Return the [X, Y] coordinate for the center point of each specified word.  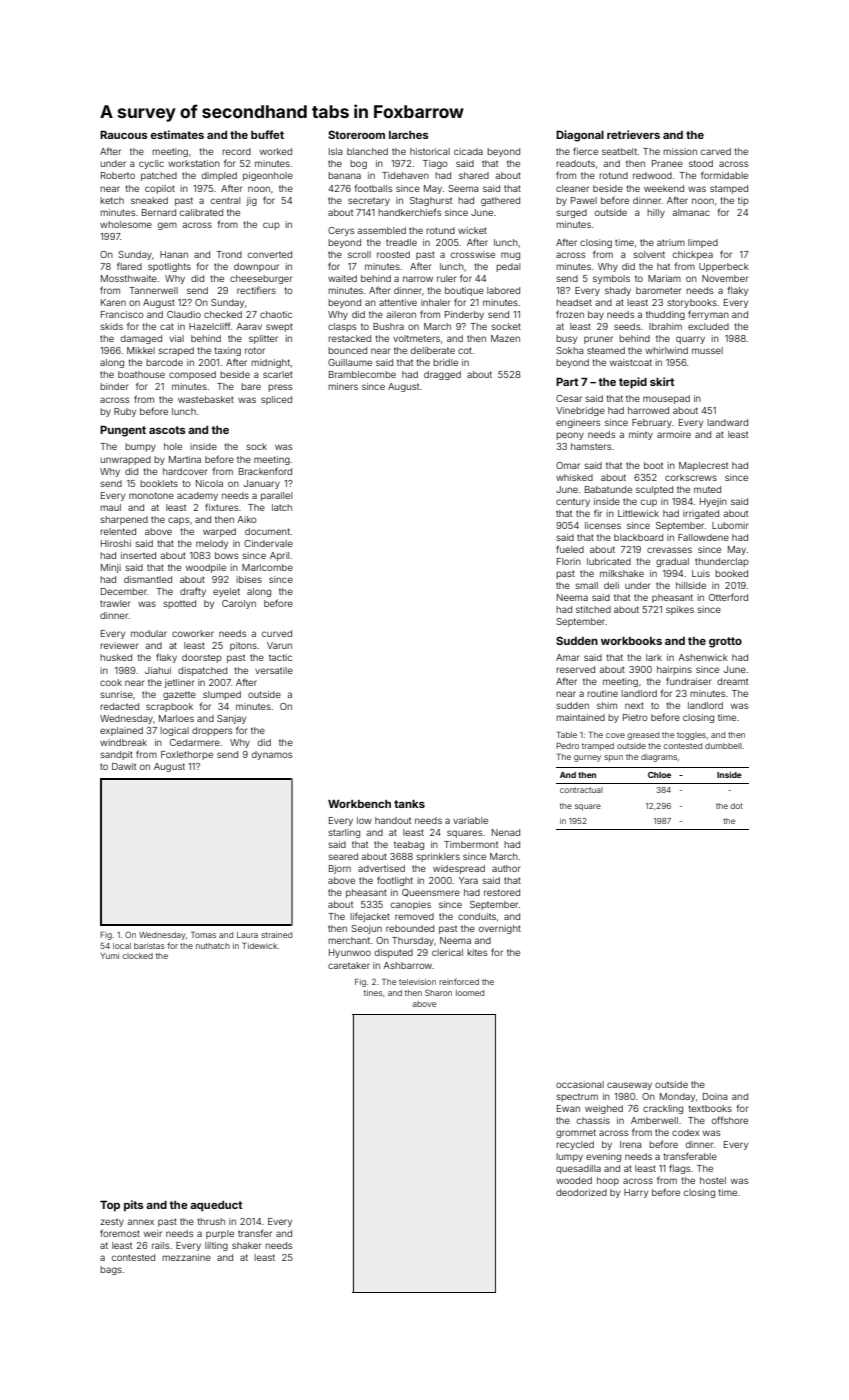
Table [567, 734]
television [417, 982]
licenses [603, 525]
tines [373, 993]
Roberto [118, 175]
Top [110, 1206]
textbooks [710, 1108]
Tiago [435, 164]
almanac [691, 212]
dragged [442, 375]
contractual [581, 790]
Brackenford [265, 471]
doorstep [202, 658]
